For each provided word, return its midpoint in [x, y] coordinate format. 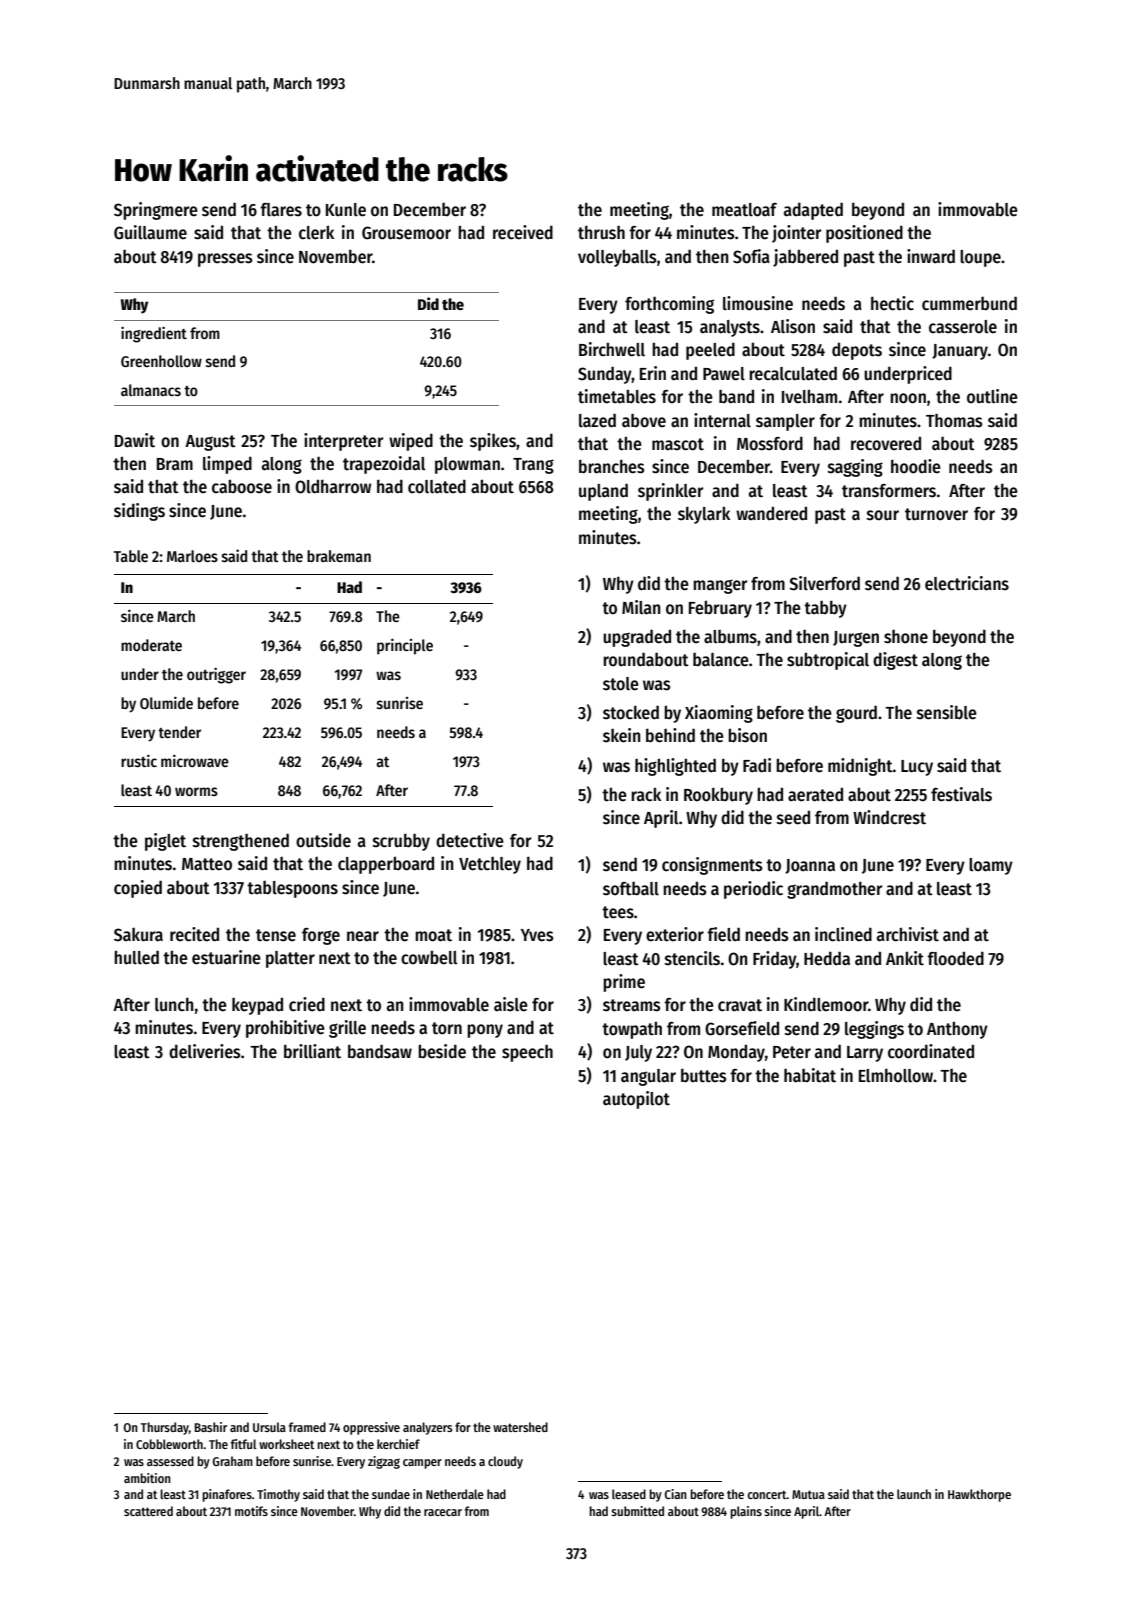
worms [196, 791]
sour [883, 515]
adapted [813, 211]
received [523, 232]
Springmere [156, 211]
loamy [991, 866]
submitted [637, 1511]
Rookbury [718, 796]
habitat [810, 1075]
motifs [251, 1511]
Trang [533, 466]
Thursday [165, 1428]
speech [527, 1053]
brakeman [339, 556]
